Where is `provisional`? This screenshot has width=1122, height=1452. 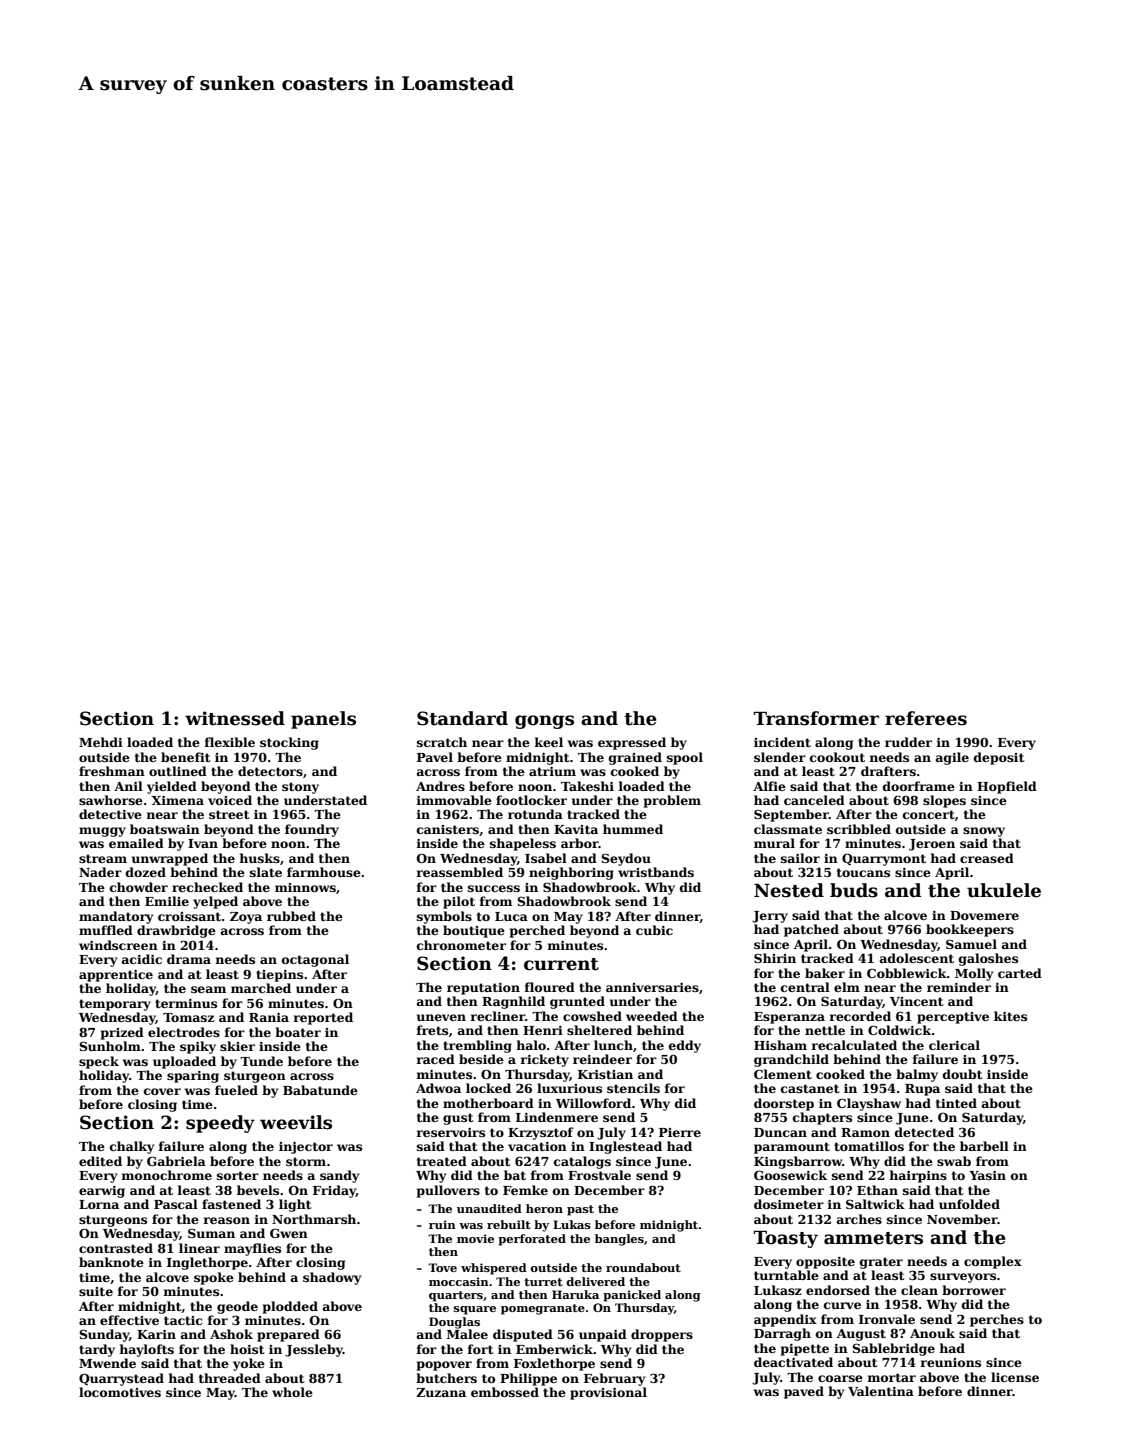
provisional is located at coordinates (608, 1393).
